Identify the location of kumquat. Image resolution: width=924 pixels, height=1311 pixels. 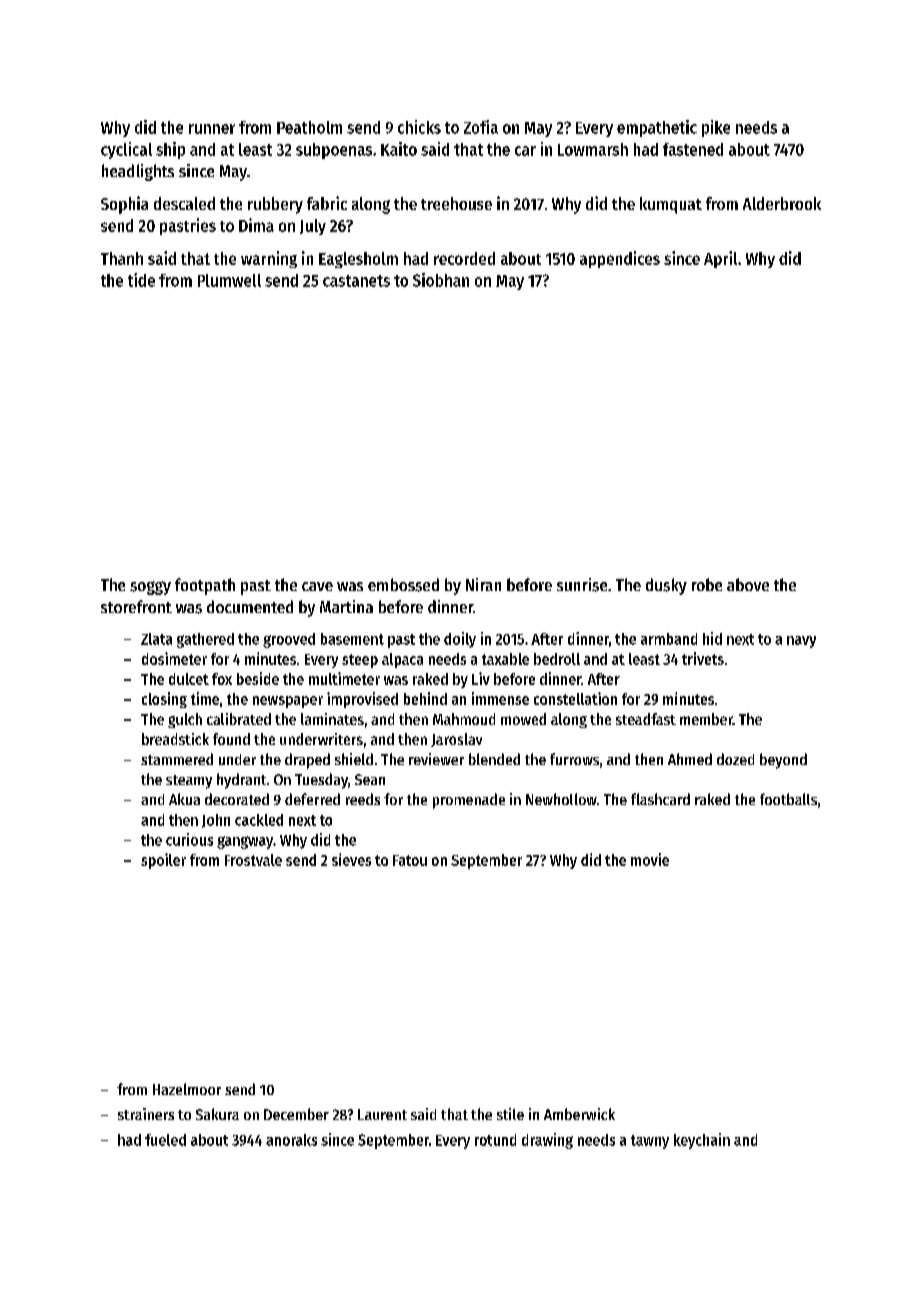
(671, 205).
